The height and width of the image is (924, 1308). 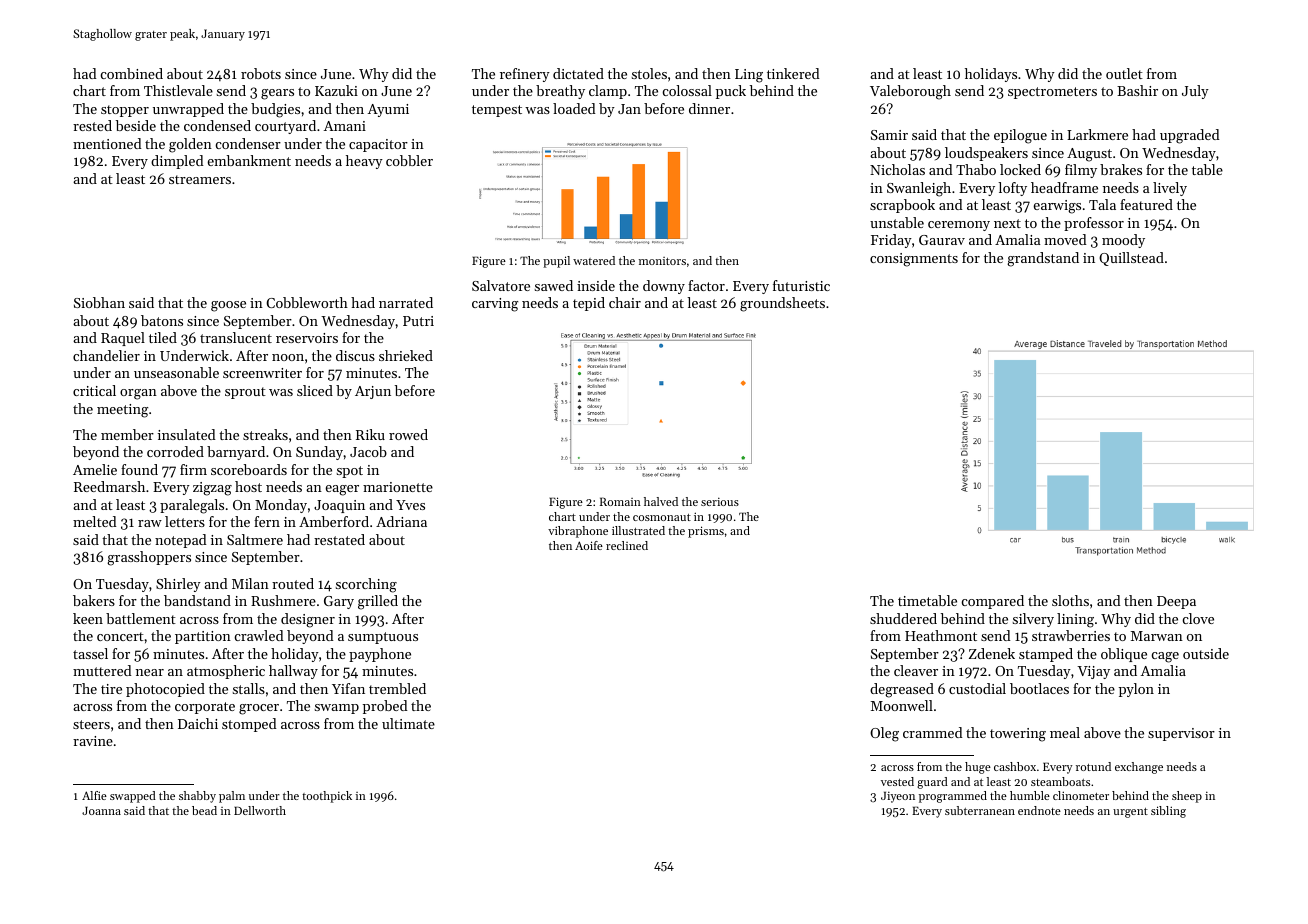 I want to click on Dellworth, so click(x=260, y=810).
